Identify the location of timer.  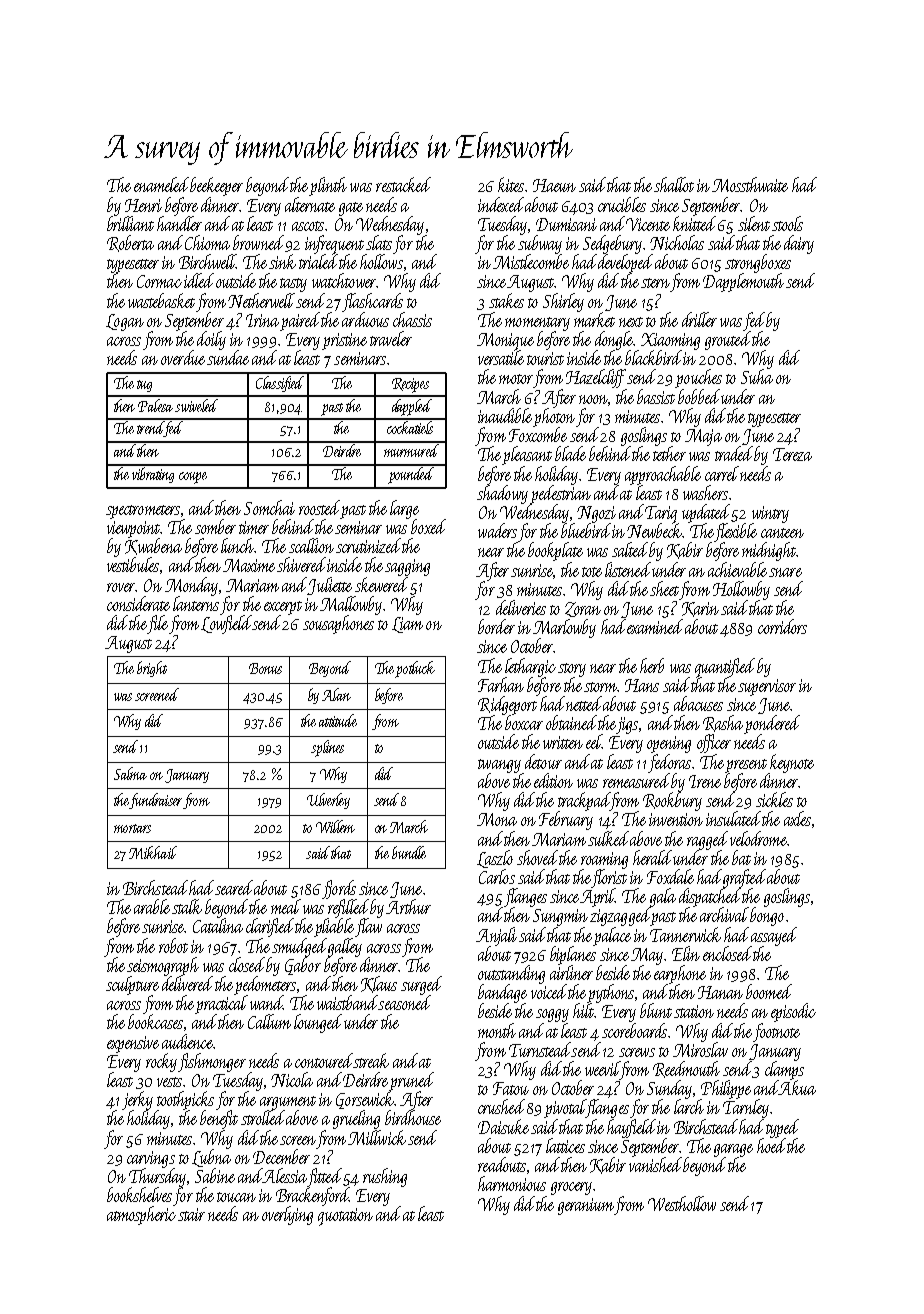
(254, 527).
